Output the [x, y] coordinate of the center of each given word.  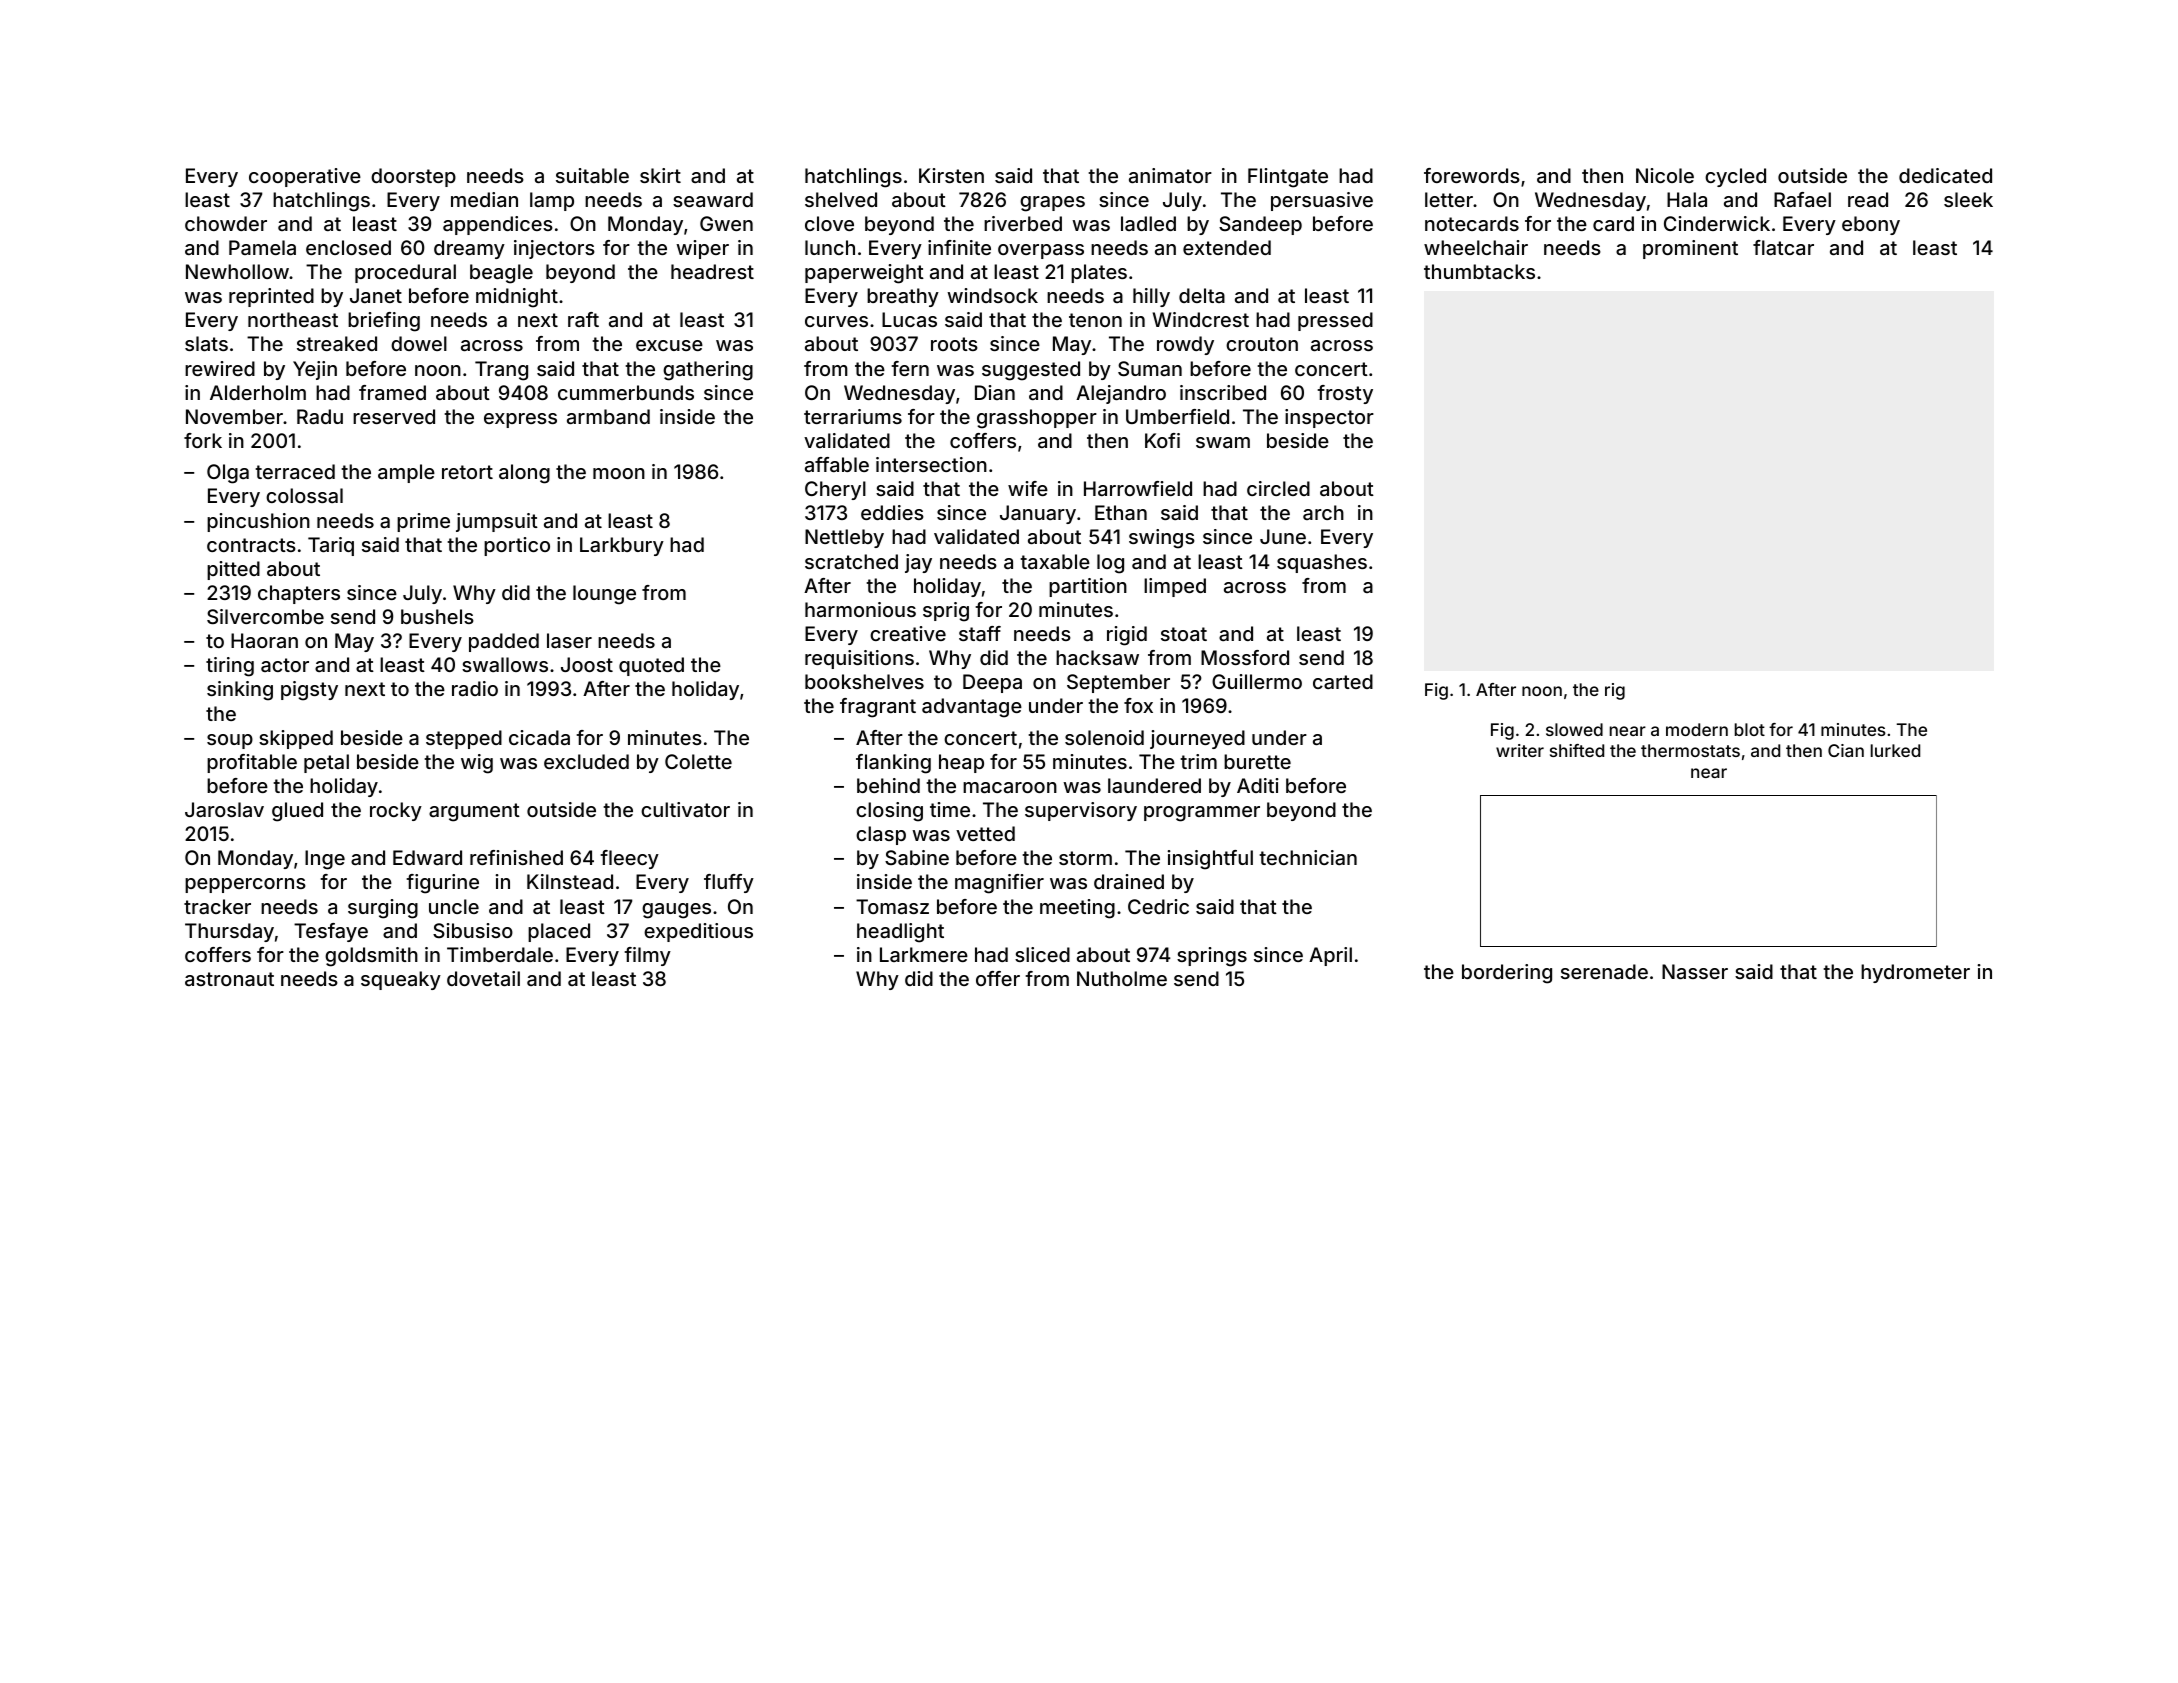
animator [1170, 175]
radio [475, 688]
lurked [1895, 750]
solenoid [1104, 737]
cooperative [305, 177]
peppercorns [245, 885]
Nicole [1665, 175]
